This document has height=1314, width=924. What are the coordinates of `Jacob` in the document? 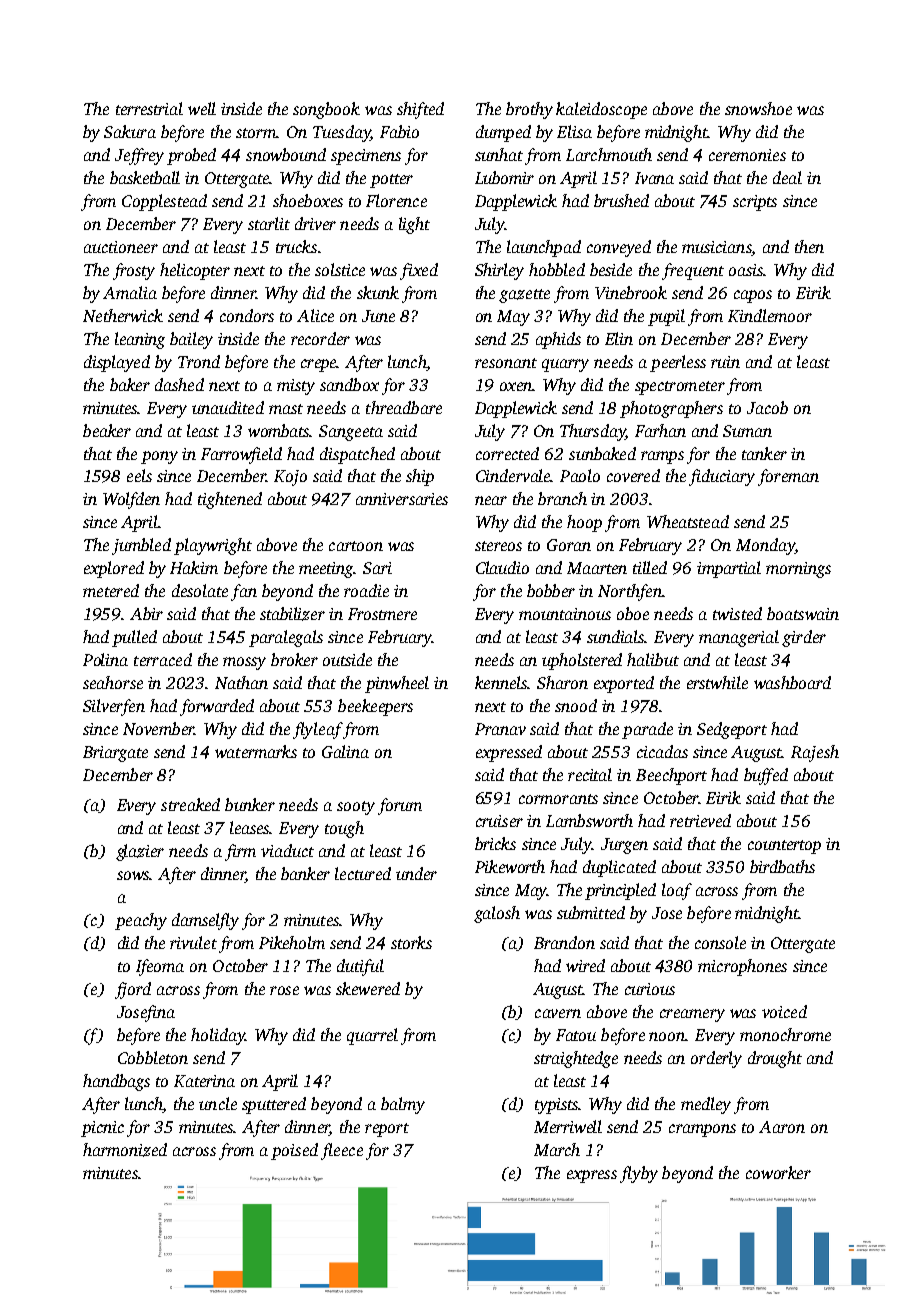 It's located at (767, 407).
